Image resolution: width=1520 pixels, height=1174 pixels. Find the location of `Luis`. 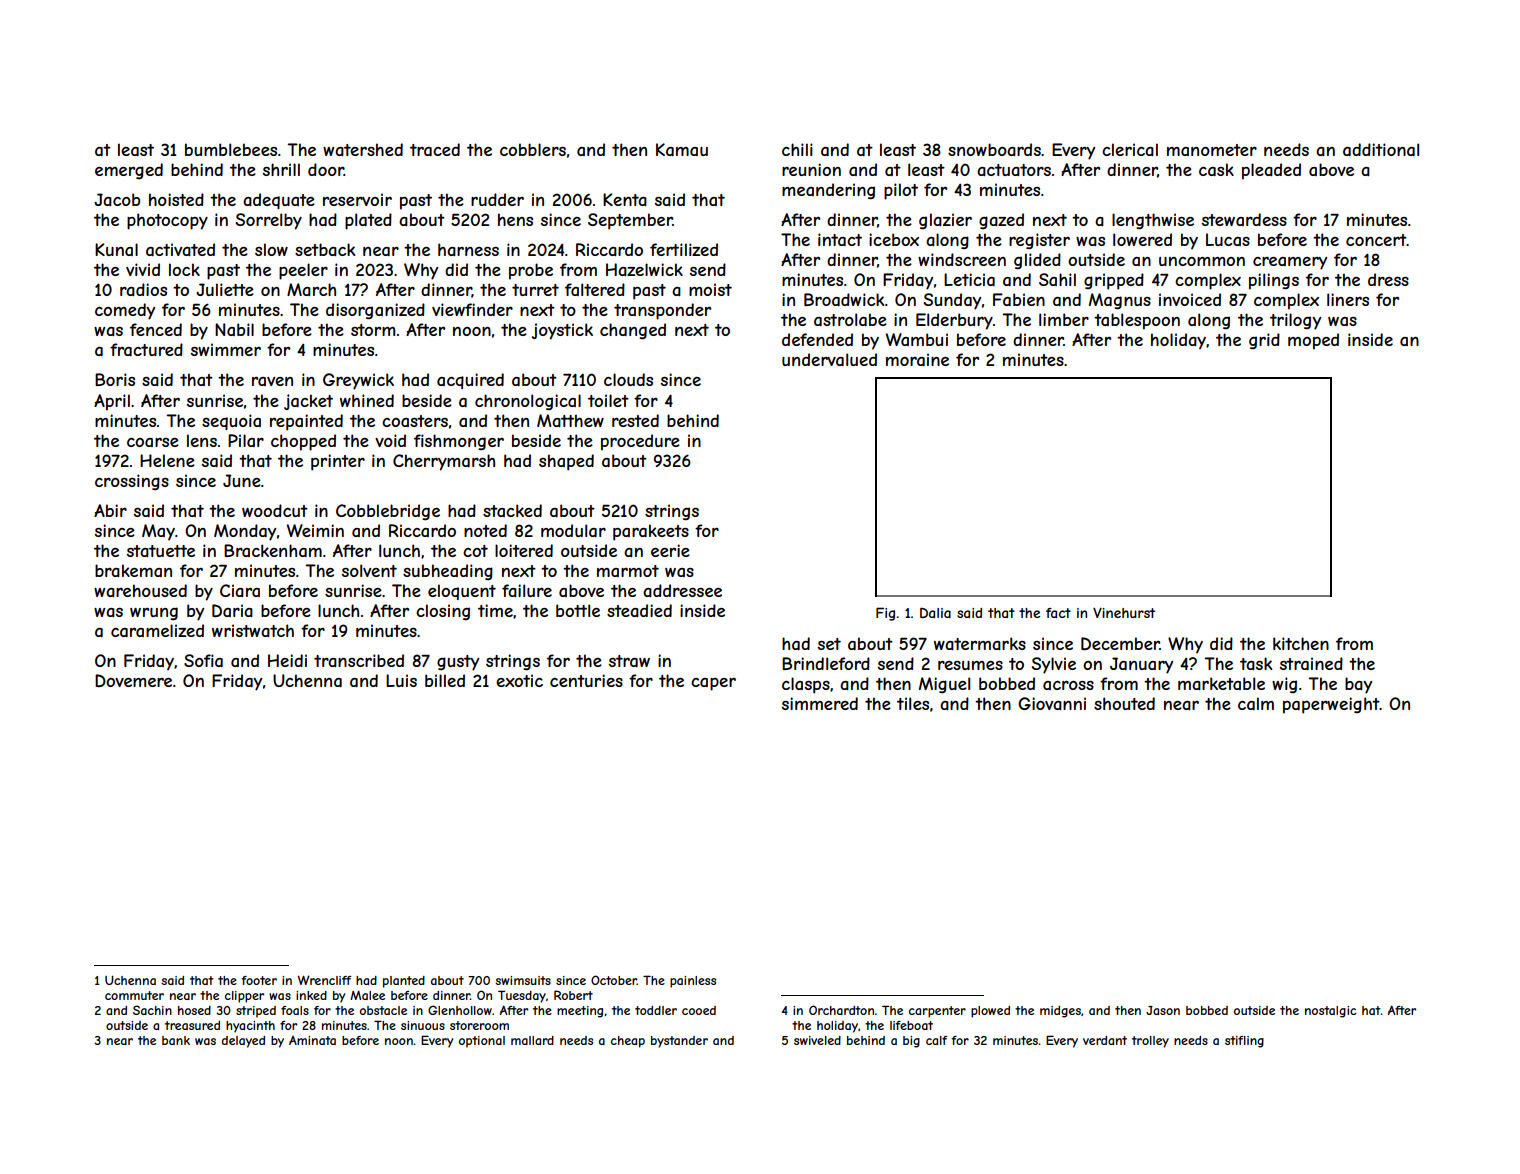

Luis is located at coordinates (401, 680).
